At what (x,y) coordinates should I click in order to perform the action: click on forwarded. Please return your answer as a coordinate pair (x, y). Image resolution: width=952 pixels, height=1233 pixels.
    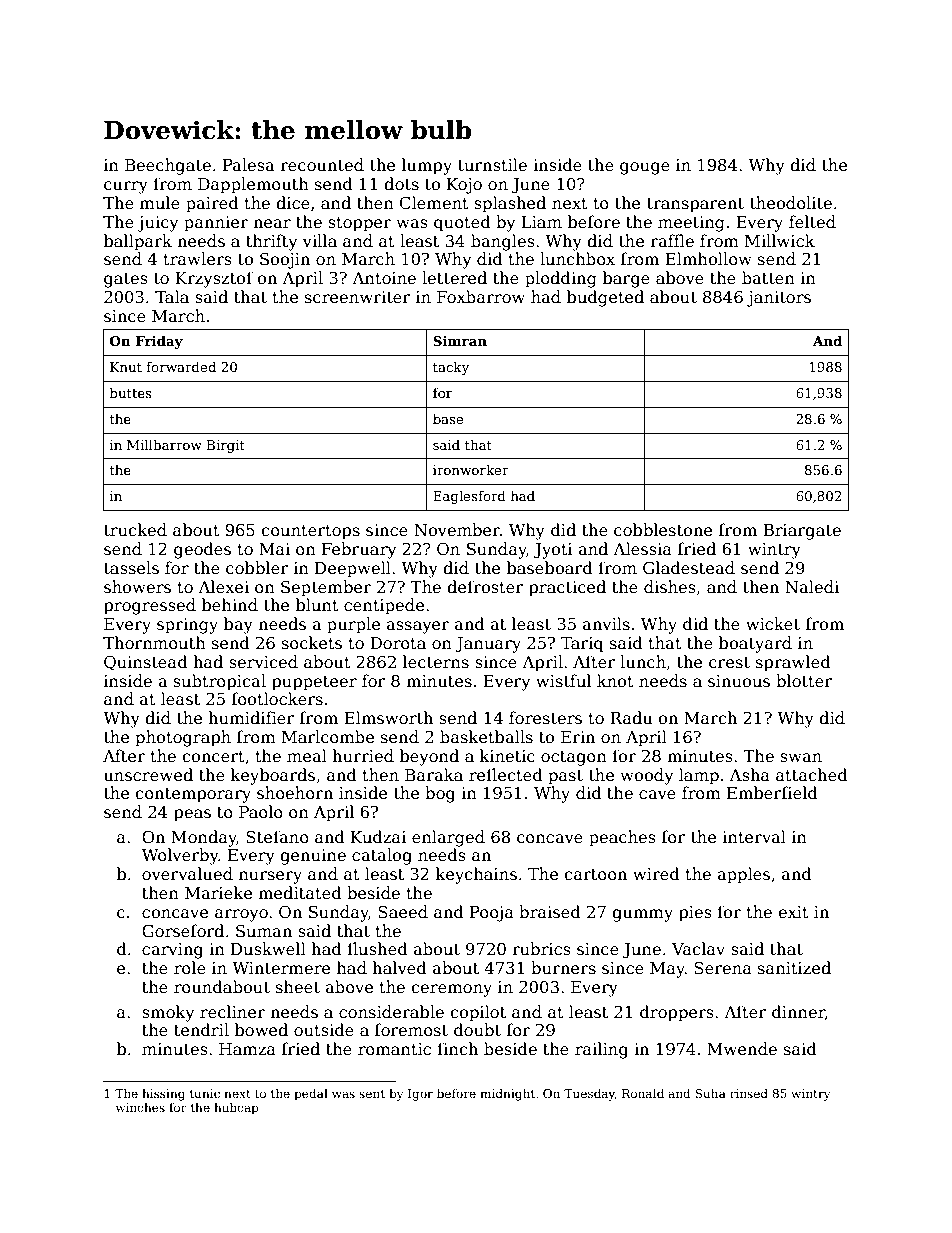
    Looking at the image, I should click on (181, 366).
